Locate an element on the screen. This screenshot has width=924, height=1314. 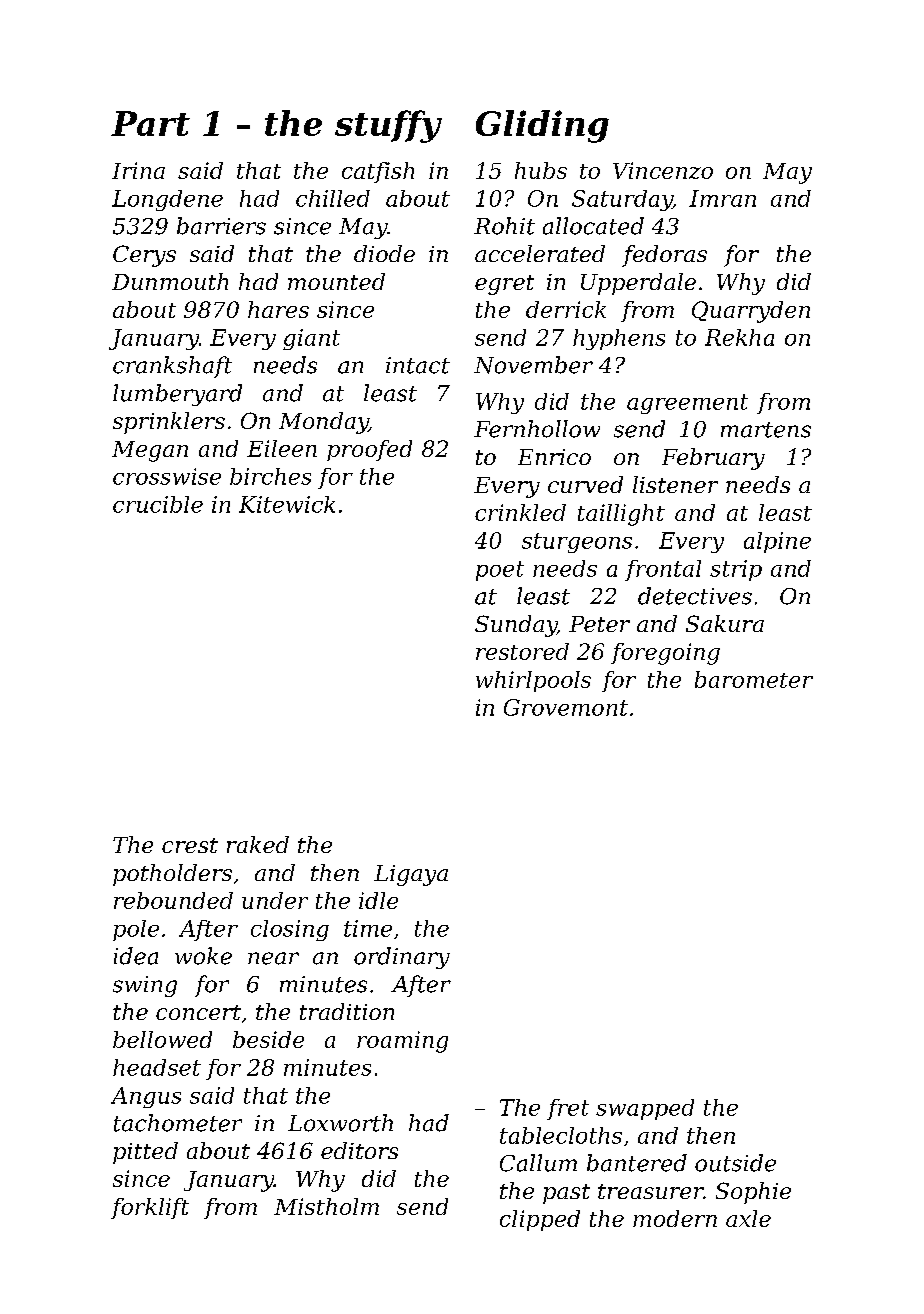
Part is located at coordinates (150, 123).
